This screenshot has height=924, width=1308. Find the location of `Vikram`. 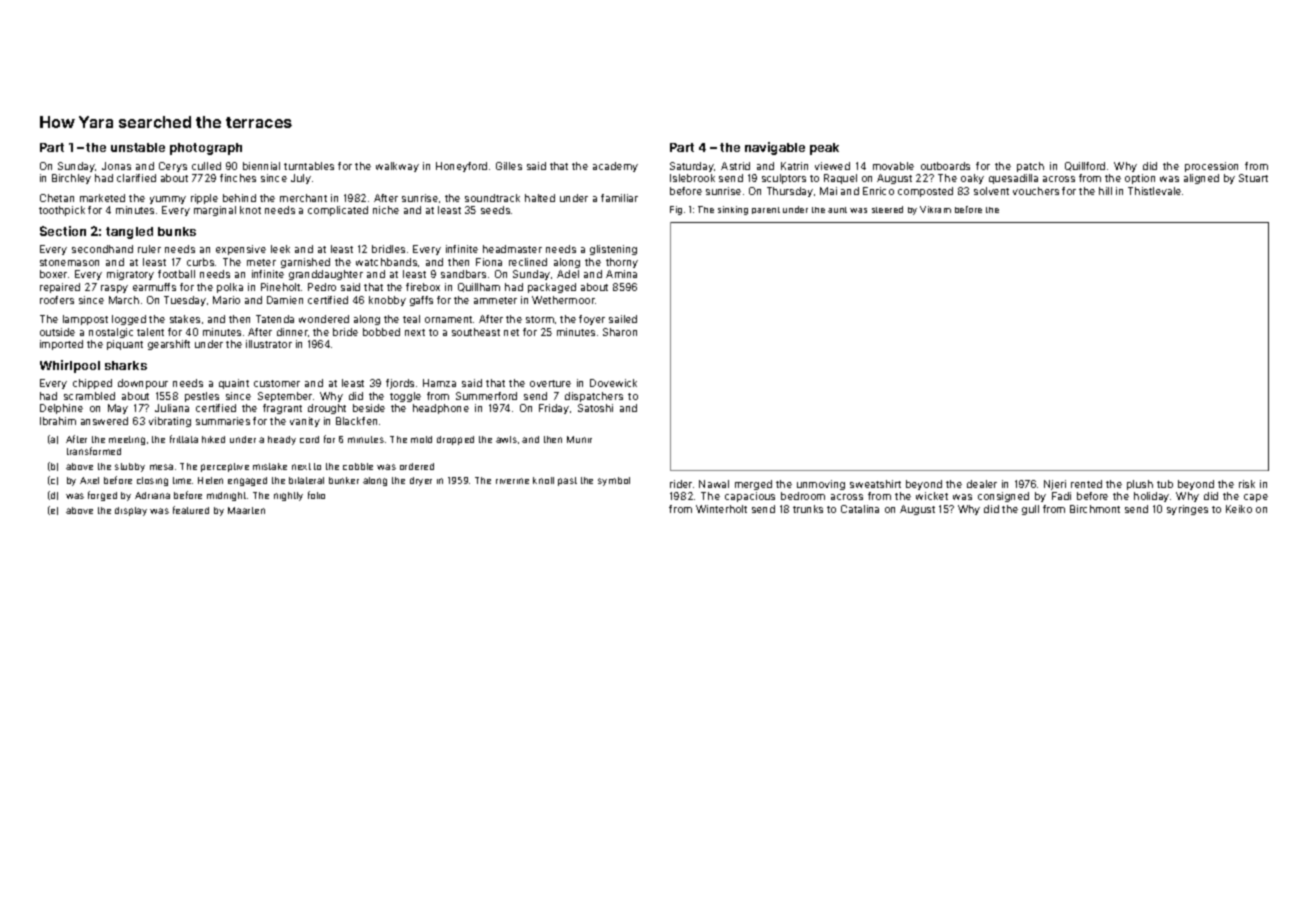

Vikram is located at coordinates (935, 209).
